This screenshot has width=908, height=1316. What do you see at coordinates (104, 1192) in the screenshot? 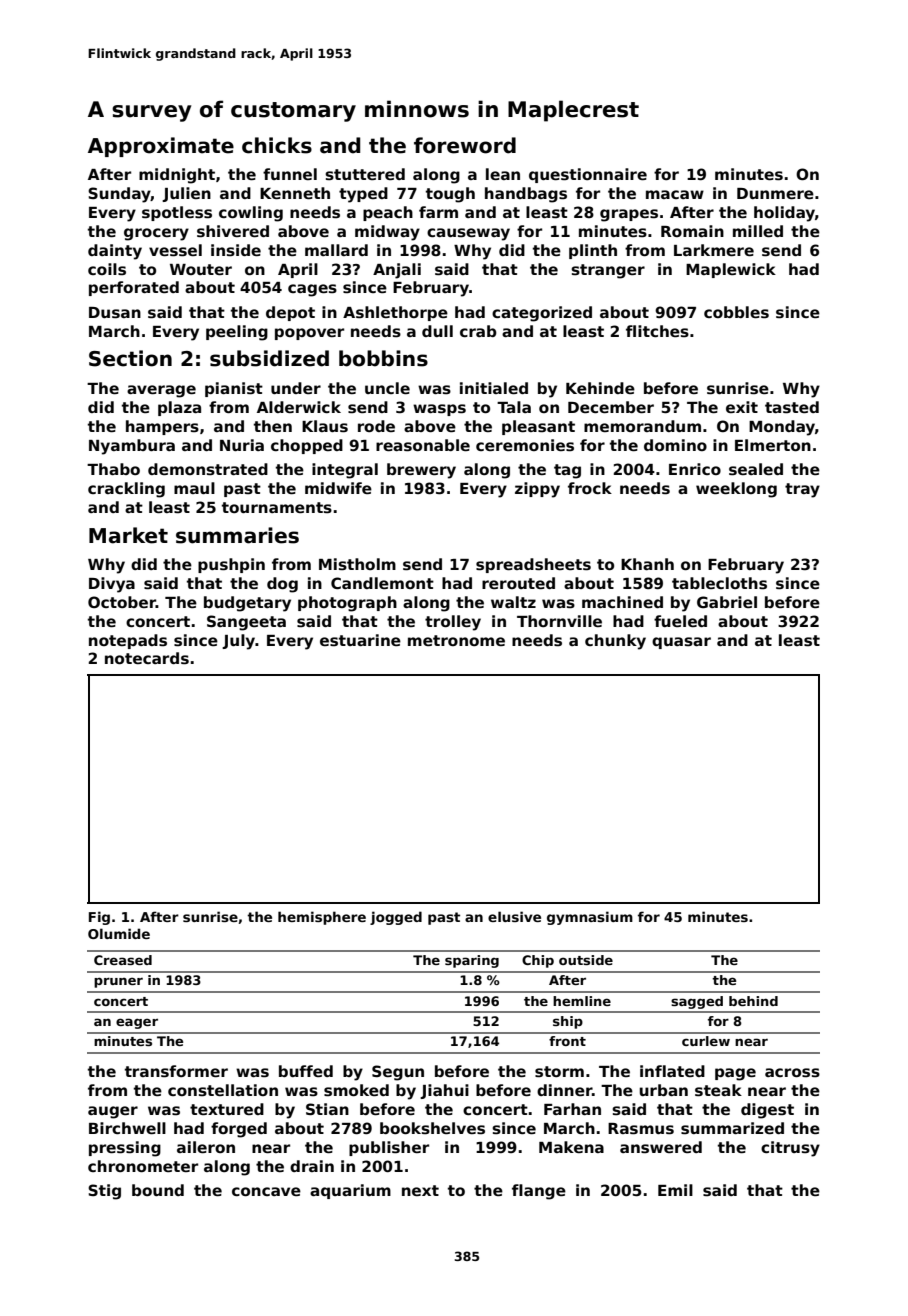
I see `Stig` at bounding box center [104, 1192].
